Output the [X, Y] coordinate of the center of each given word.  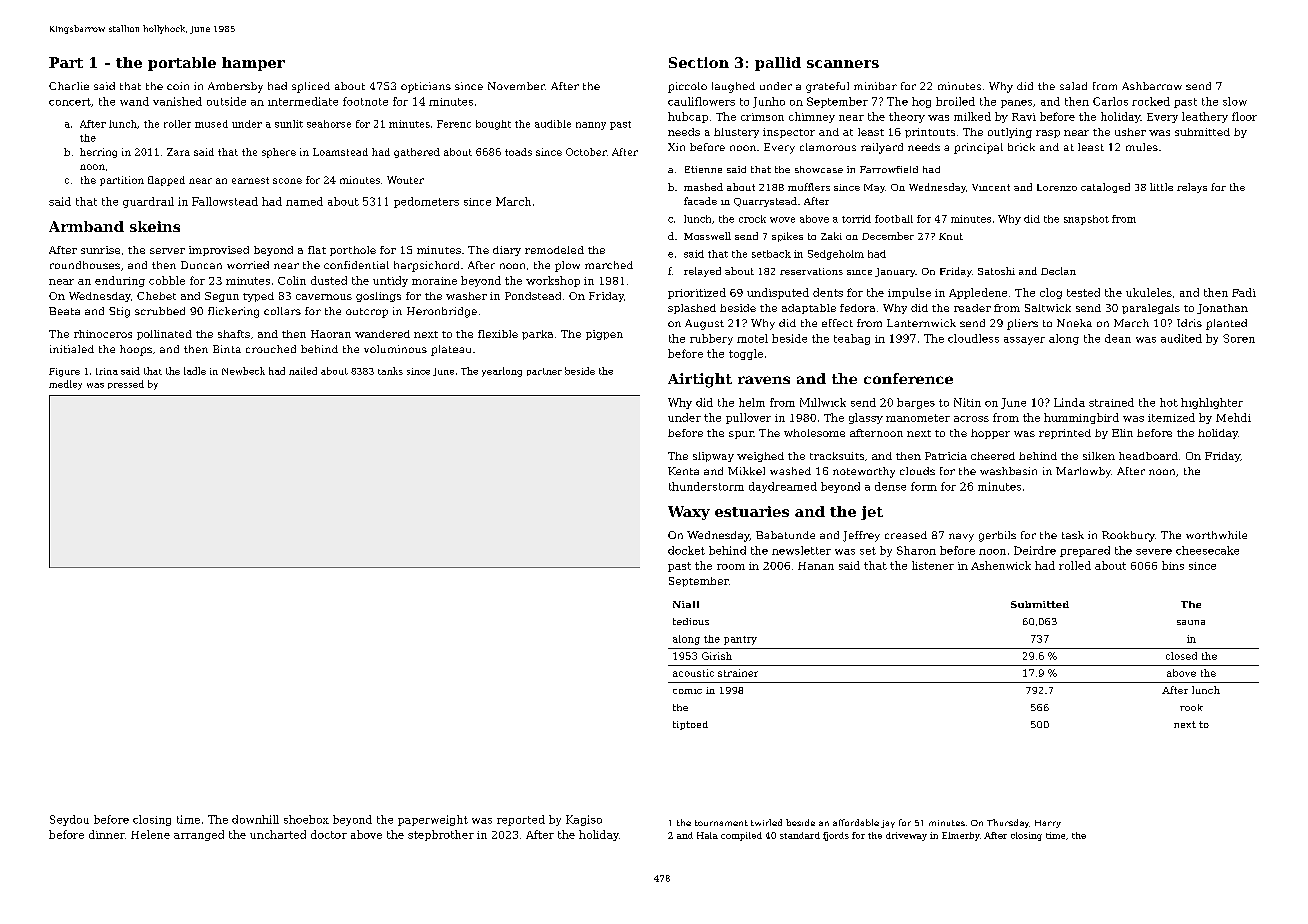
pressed [126, 384]
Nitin [967, 402]
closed [1181, 656]
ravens [764, 380]
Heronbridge [442, 312]
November [516, 86]
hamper [253, 64]
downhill [255, 819]
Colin [292, 280]
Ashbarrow [1152, 86]
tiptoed [690, 725]
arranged [199, 835]
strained [1111, 402]
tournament [721, 823]
